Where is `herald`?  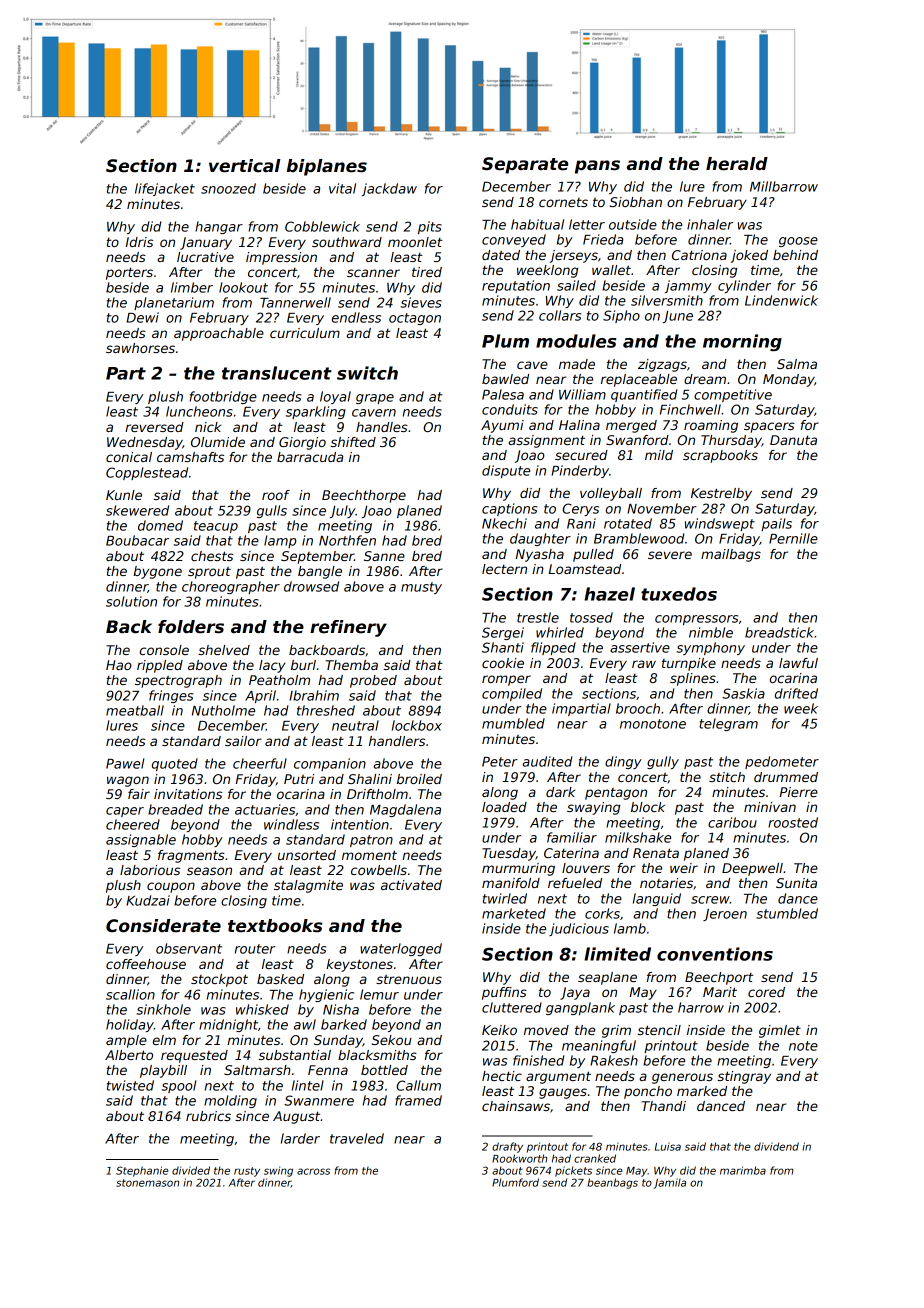
herald is located at coordinates (737, 164).
